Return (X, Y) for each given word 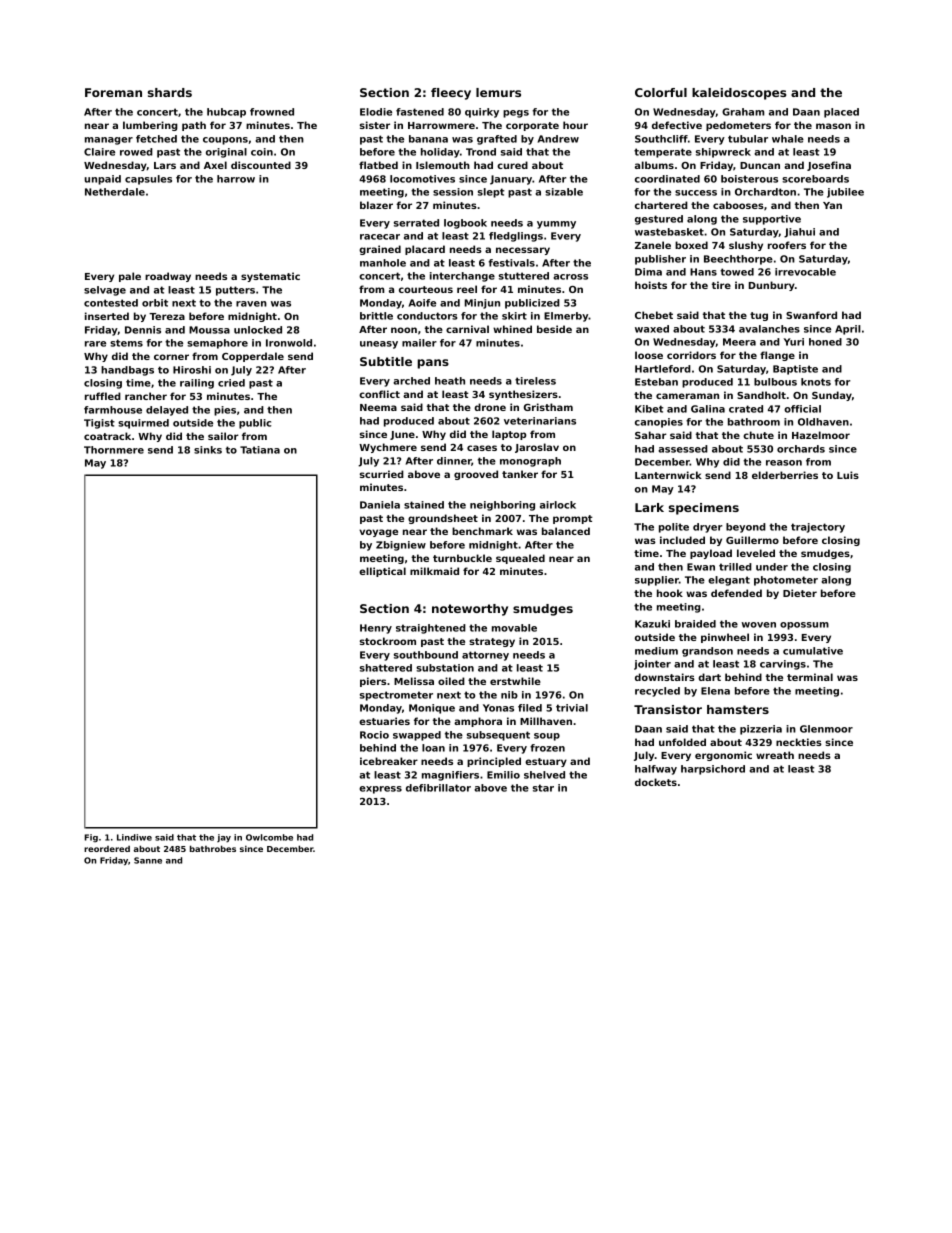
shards (170, 92)
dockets (656, 782)
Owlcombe (269, 837)
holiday (440, 153)
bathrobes (213, 848)
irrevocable (805, 272)
